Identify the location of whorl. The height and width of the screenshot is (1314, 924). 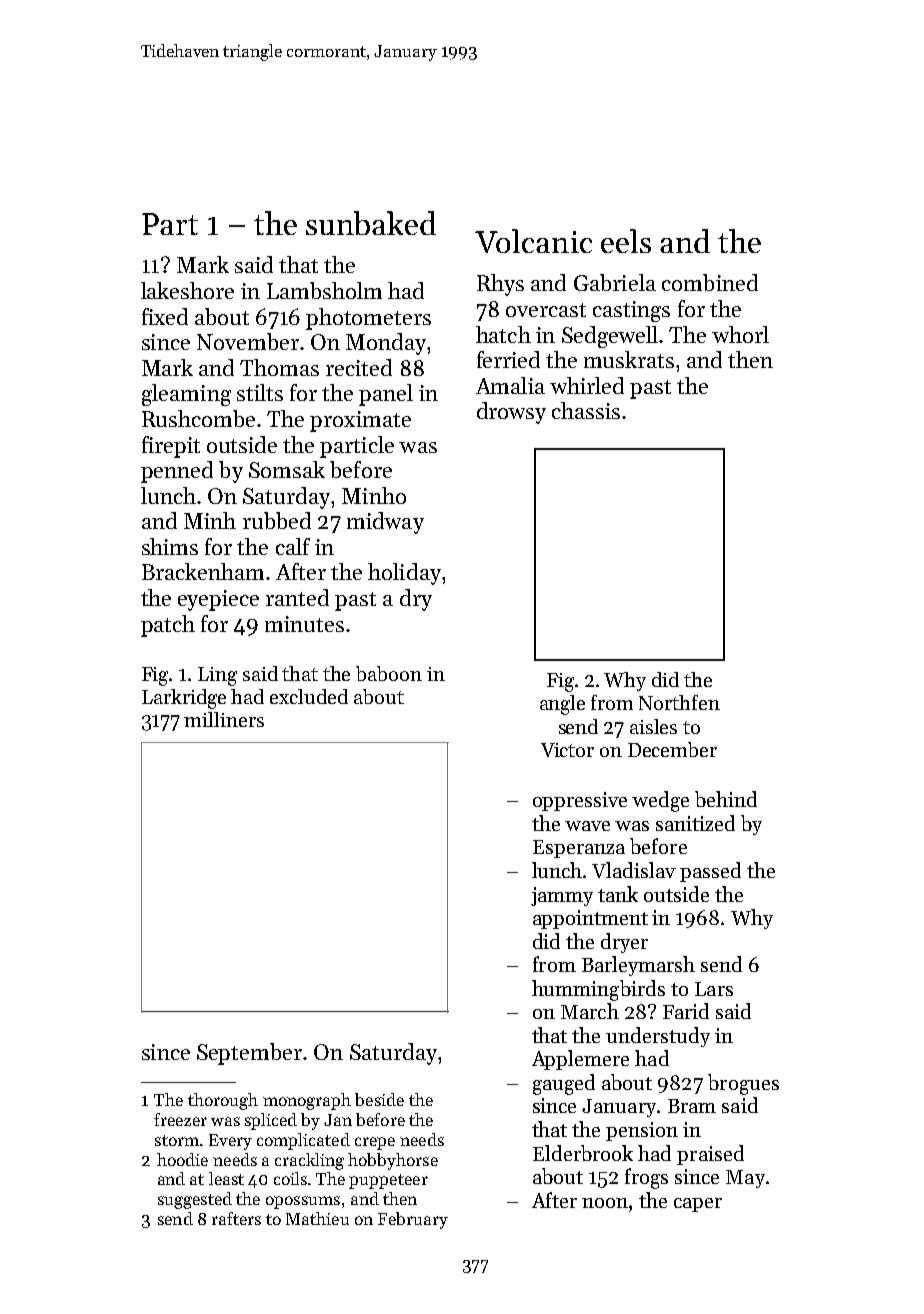
(740, 334).
